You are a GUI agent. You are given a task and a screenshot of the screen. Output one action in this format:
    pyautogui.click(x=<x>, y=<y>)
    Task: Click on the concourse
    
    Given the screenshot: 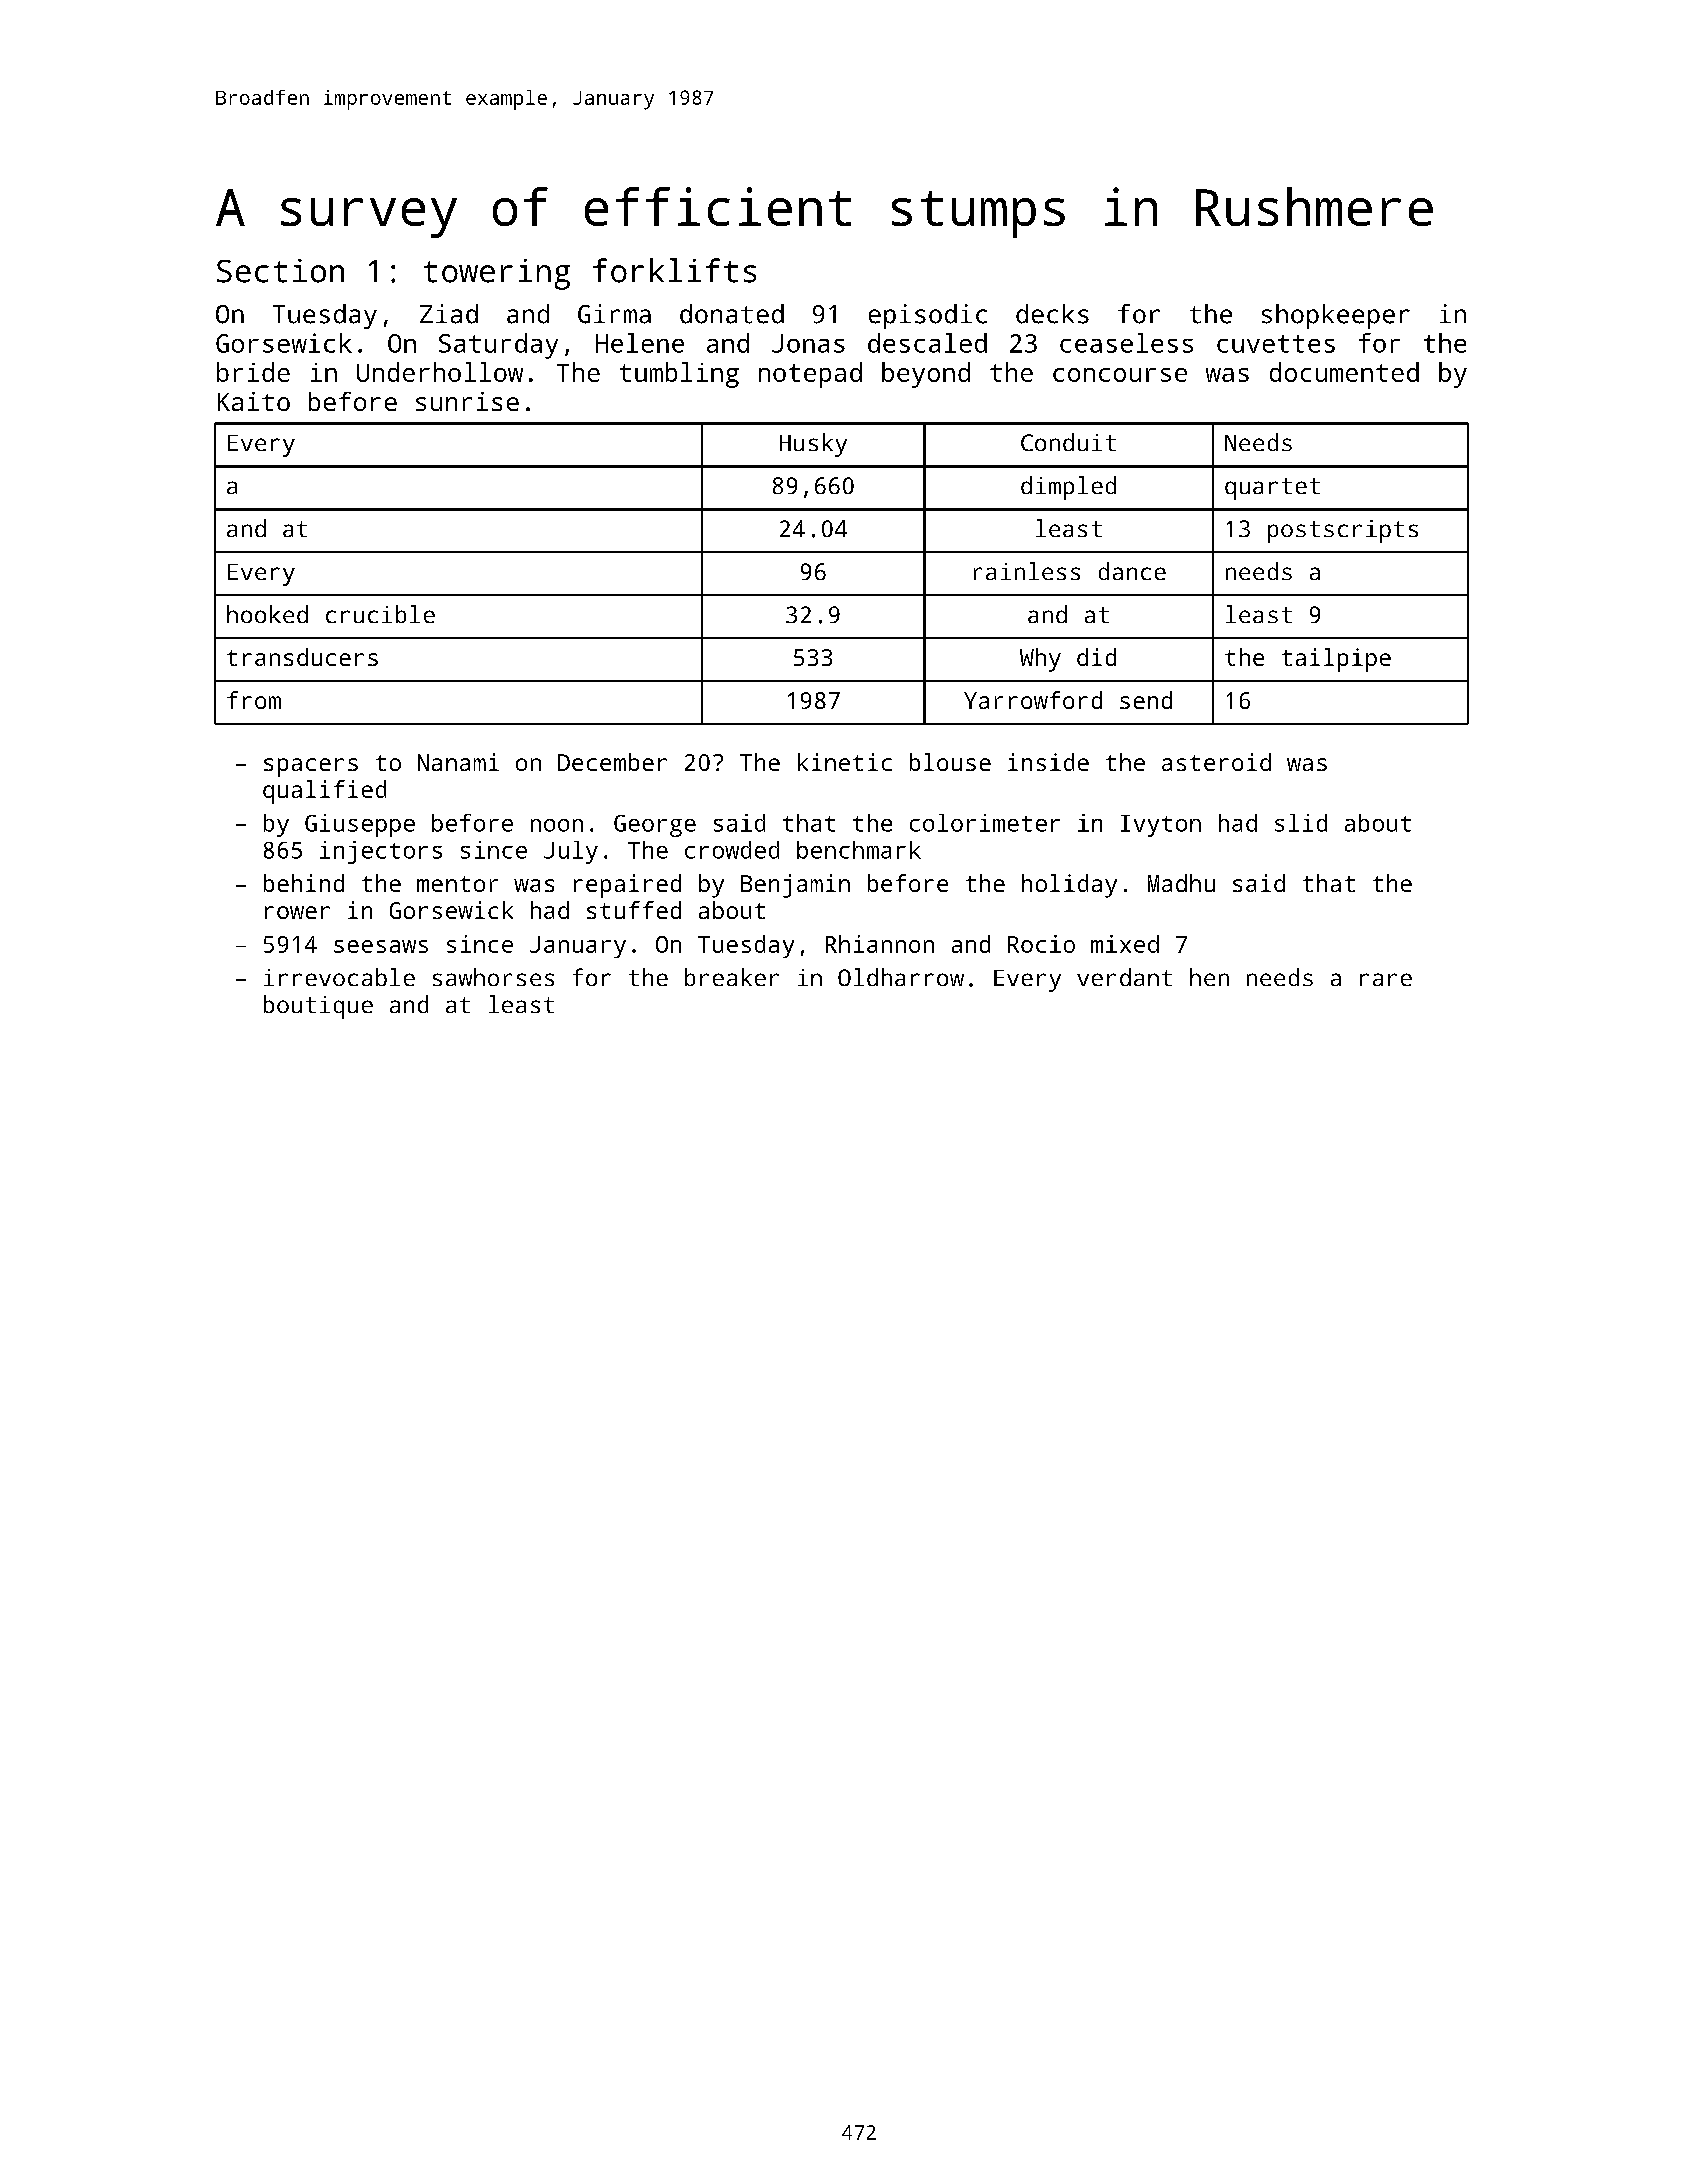 What is the action you would take?
    pyautogui.click(x=1120, y=375)
